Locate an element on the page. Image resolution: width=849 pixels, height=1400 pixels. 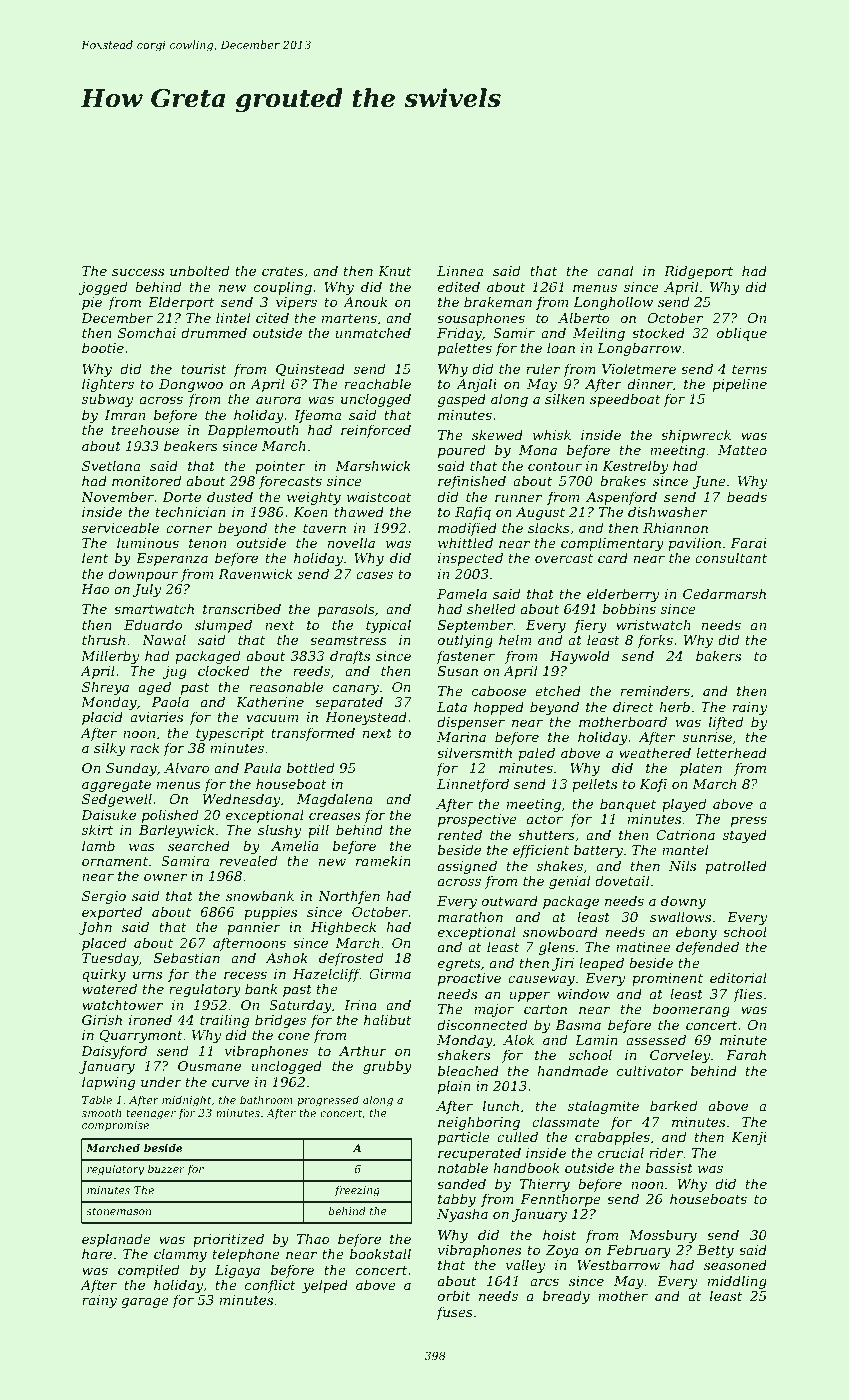
placid is located at coordinates (102, 718).
